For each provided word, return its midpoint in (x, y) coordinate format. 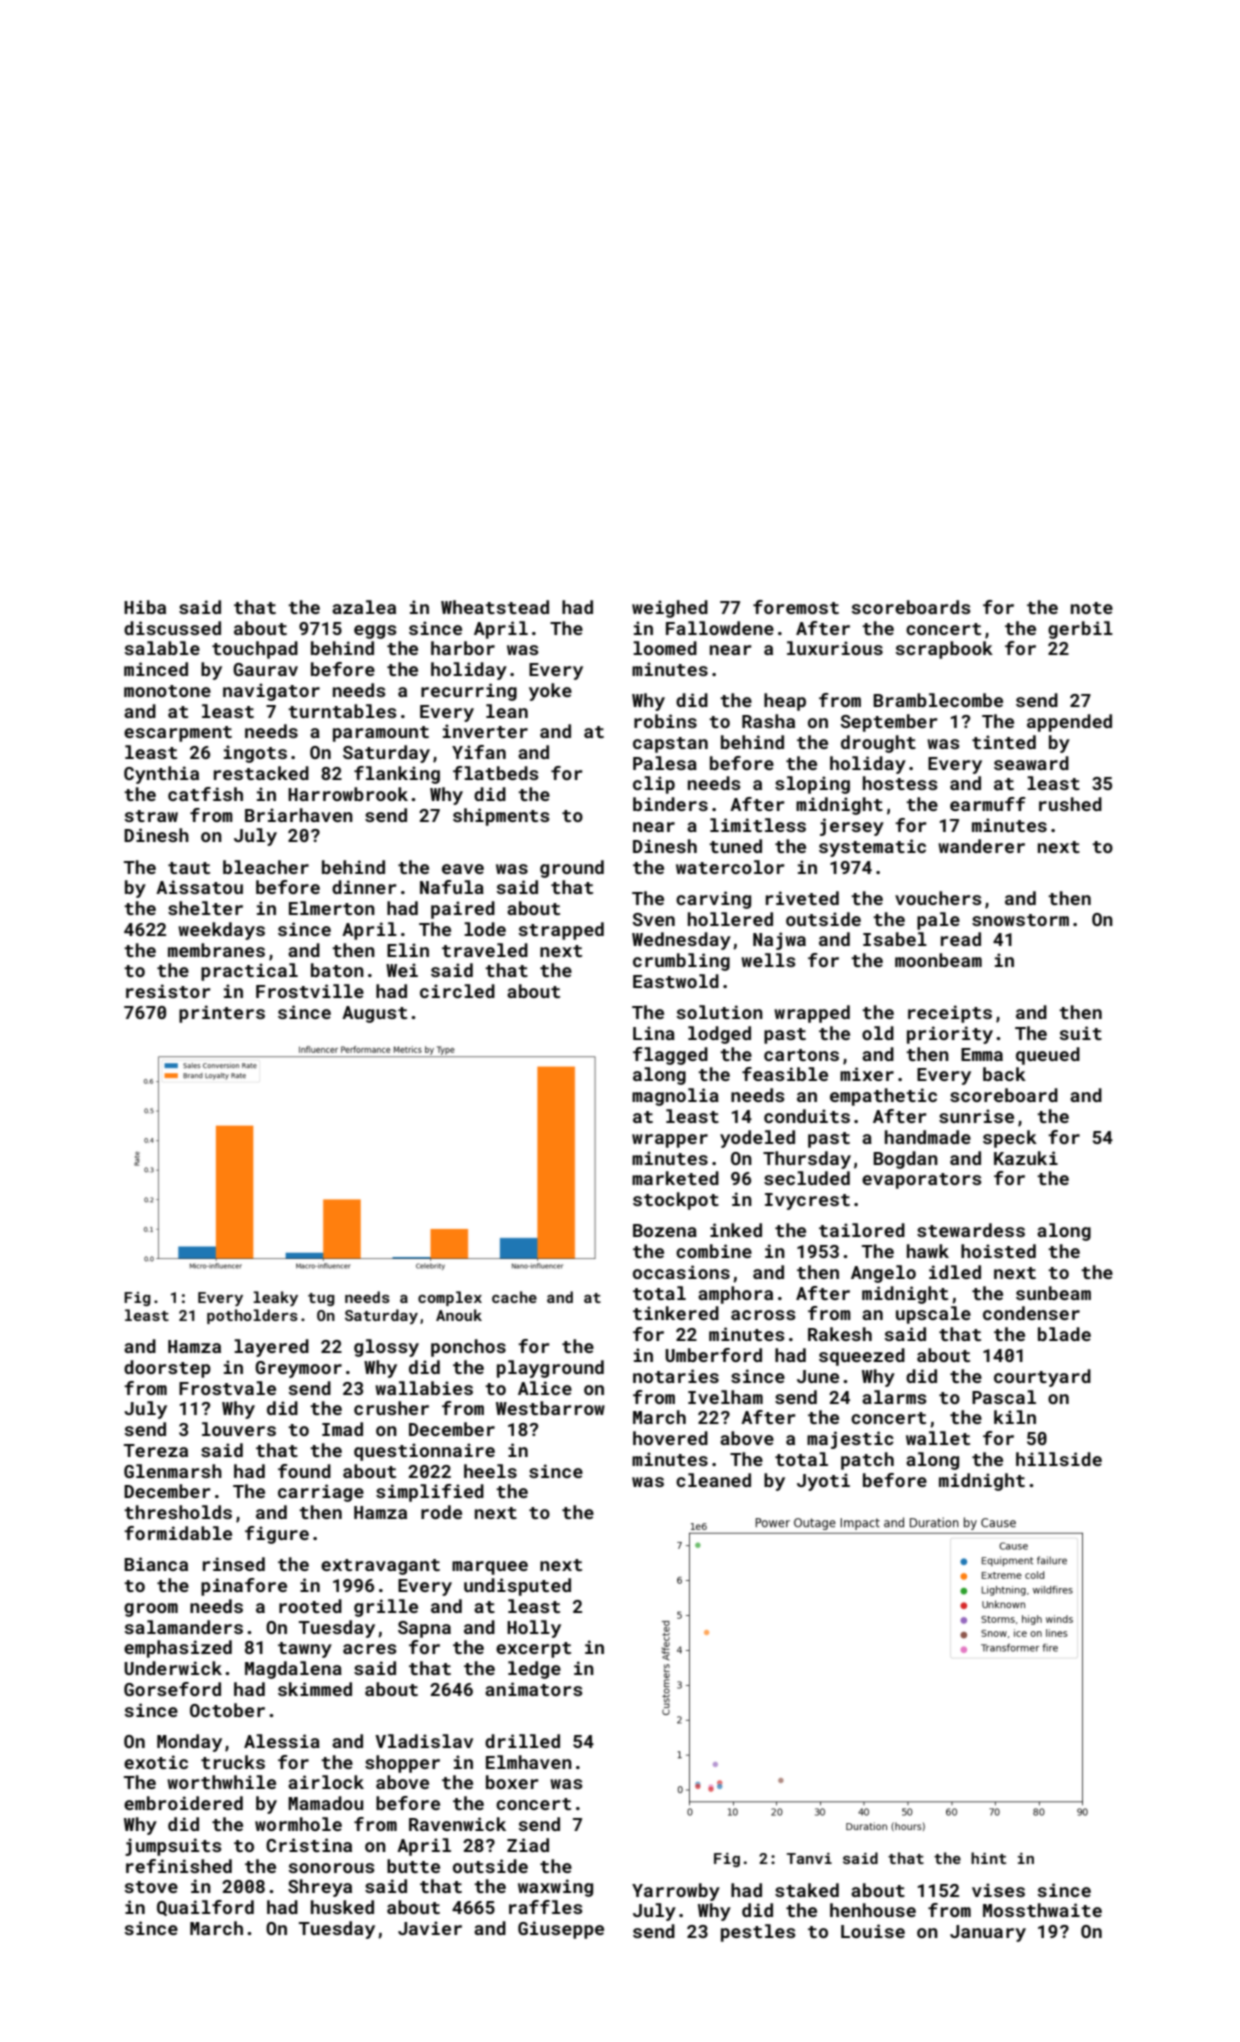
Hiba (145, 607)
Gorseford (172, 1689)
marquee (490, 1568)
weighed (670, 609)
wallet (938, 1438)
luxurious (835, 648)
